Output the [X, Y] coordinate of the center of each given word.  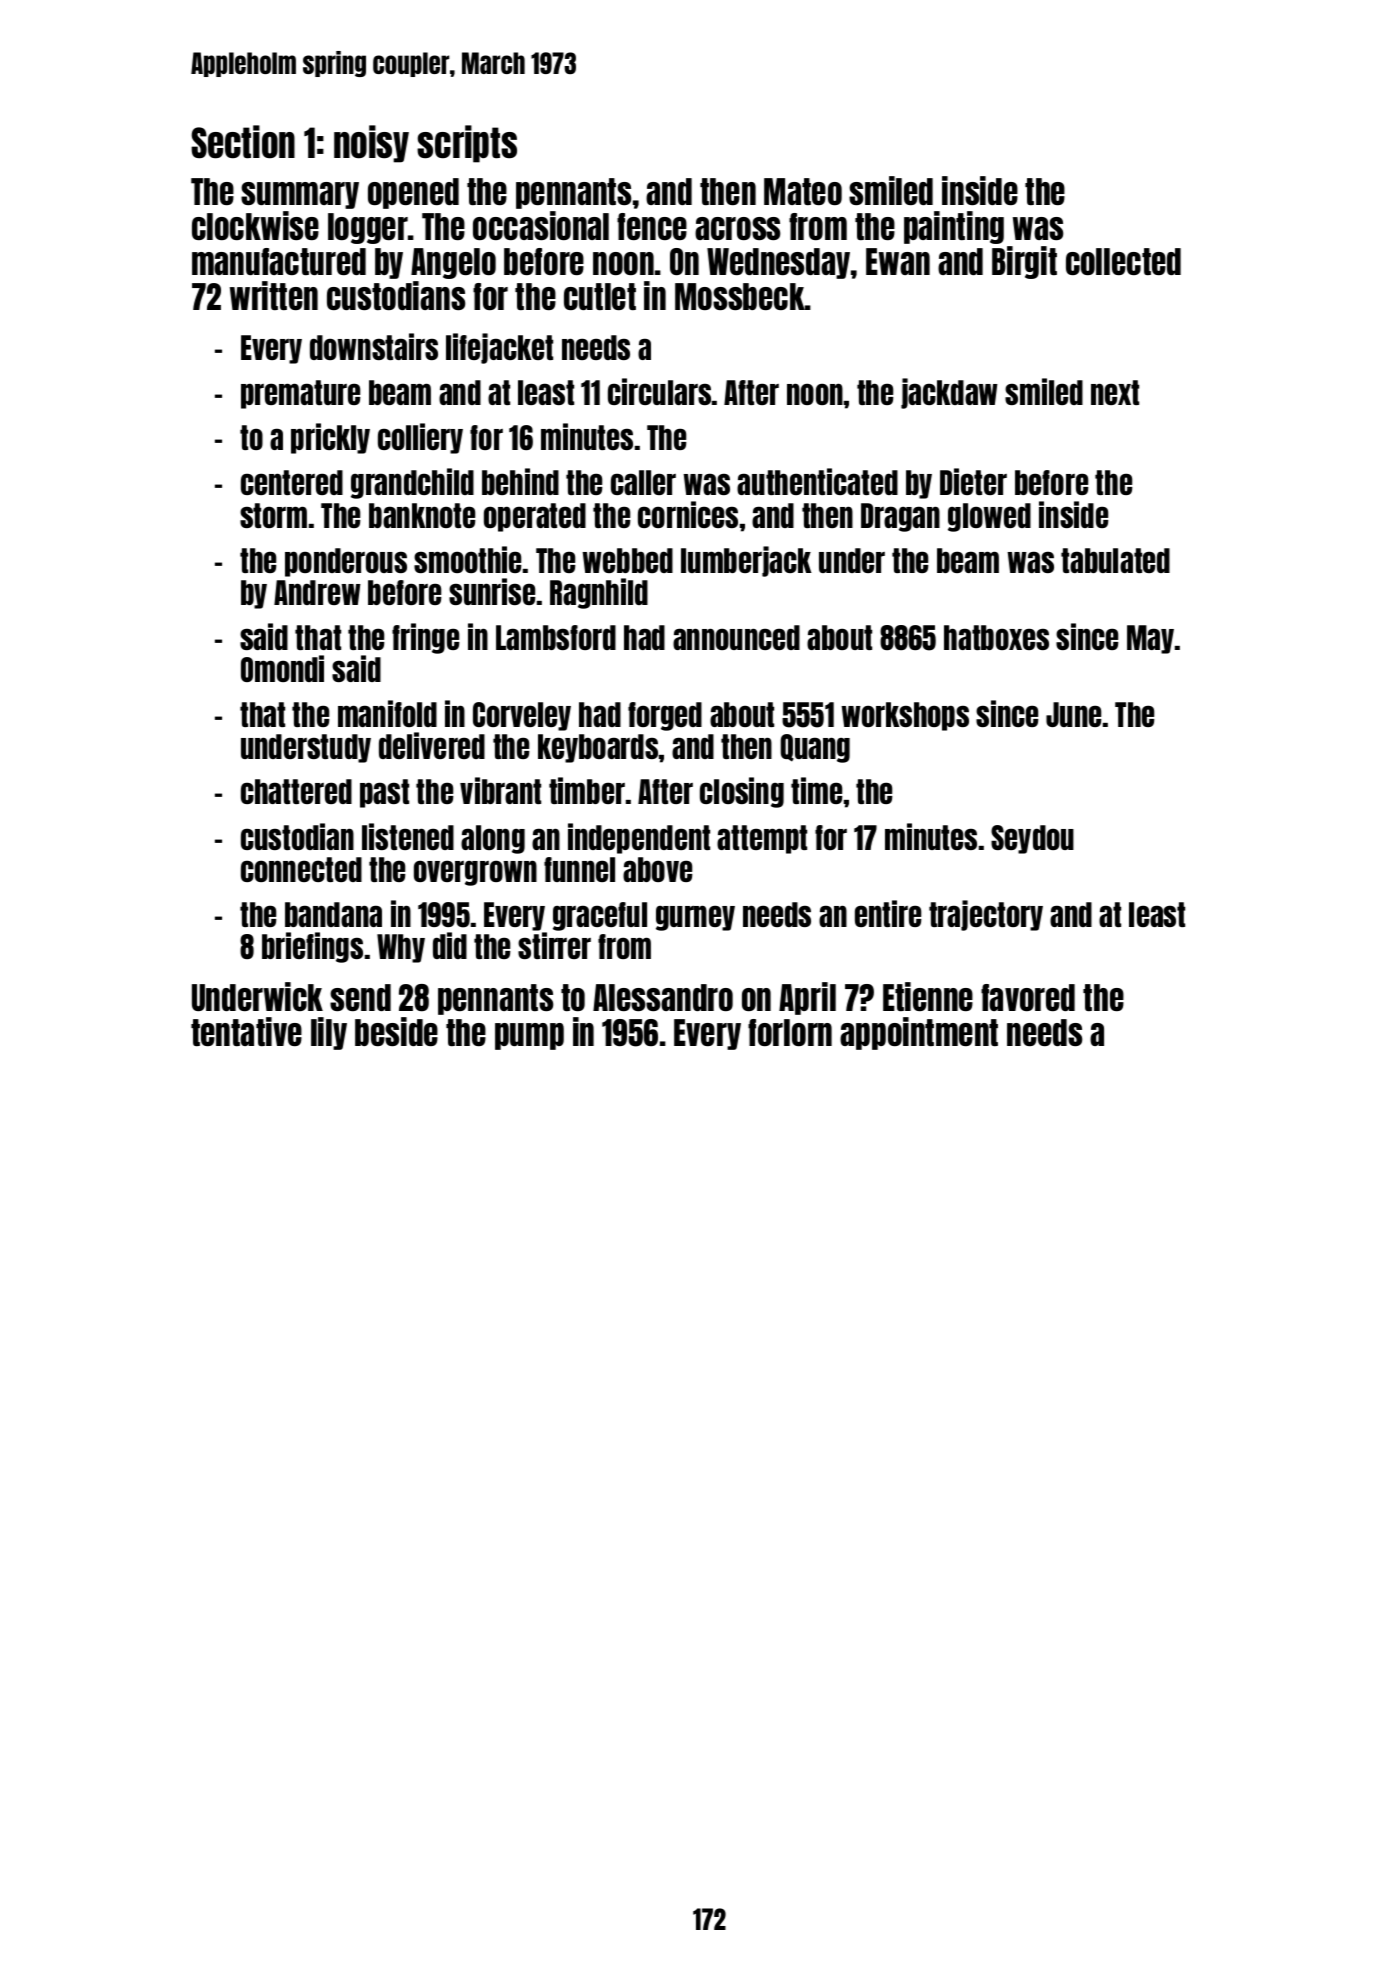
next [1115, 392]
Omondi [282, 668]
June [1073, 714]
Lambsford [556, 637]
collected [1123, 261]
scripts [467, 144]
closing [742, 792]
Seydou [1032, 839]
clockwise [255, 225]
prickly [330, 438]
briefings [312, 947]
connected [301, 869]
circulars [659, 391]
